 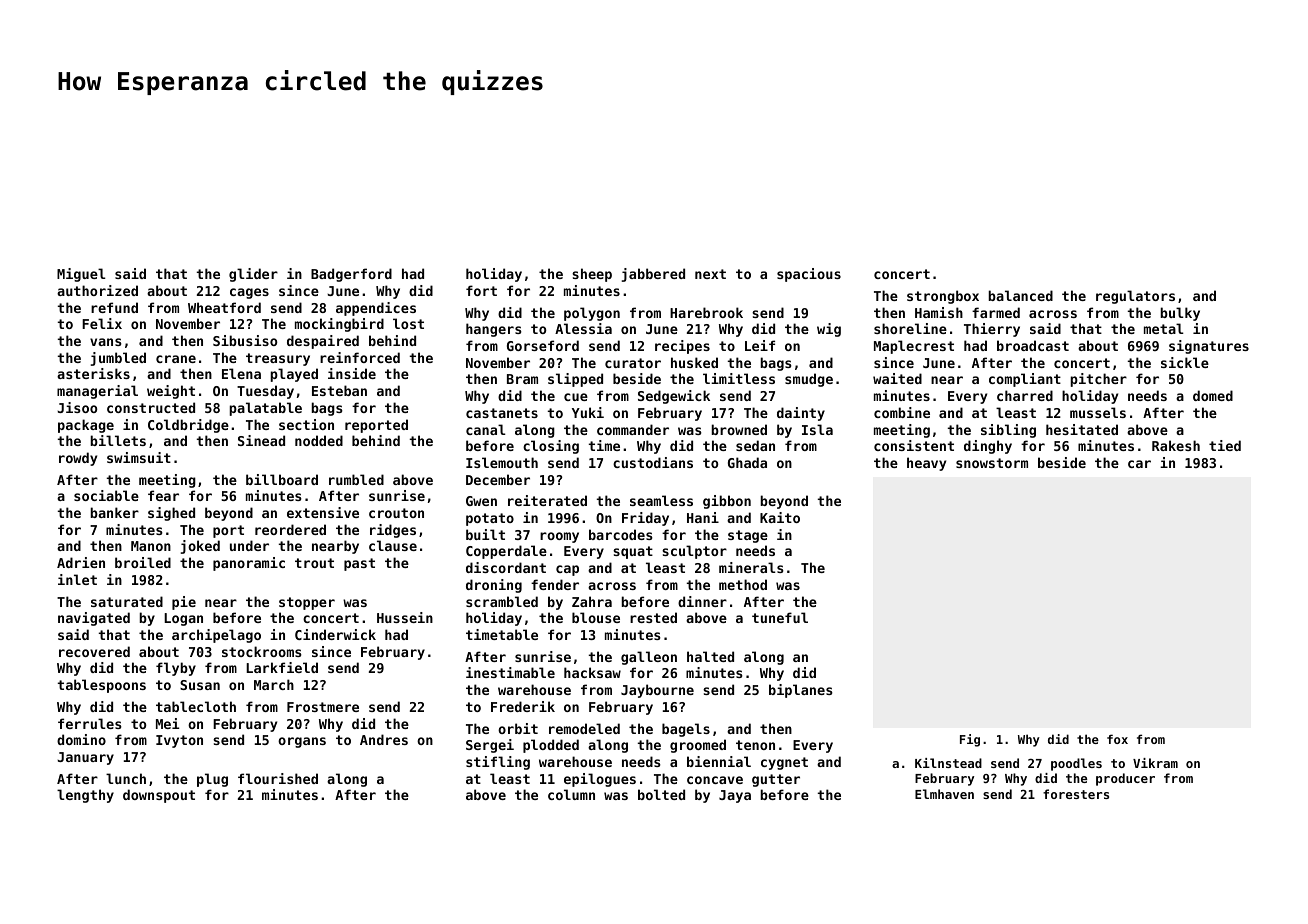 I want to click on rumbled, so click(x=356, y=479).
